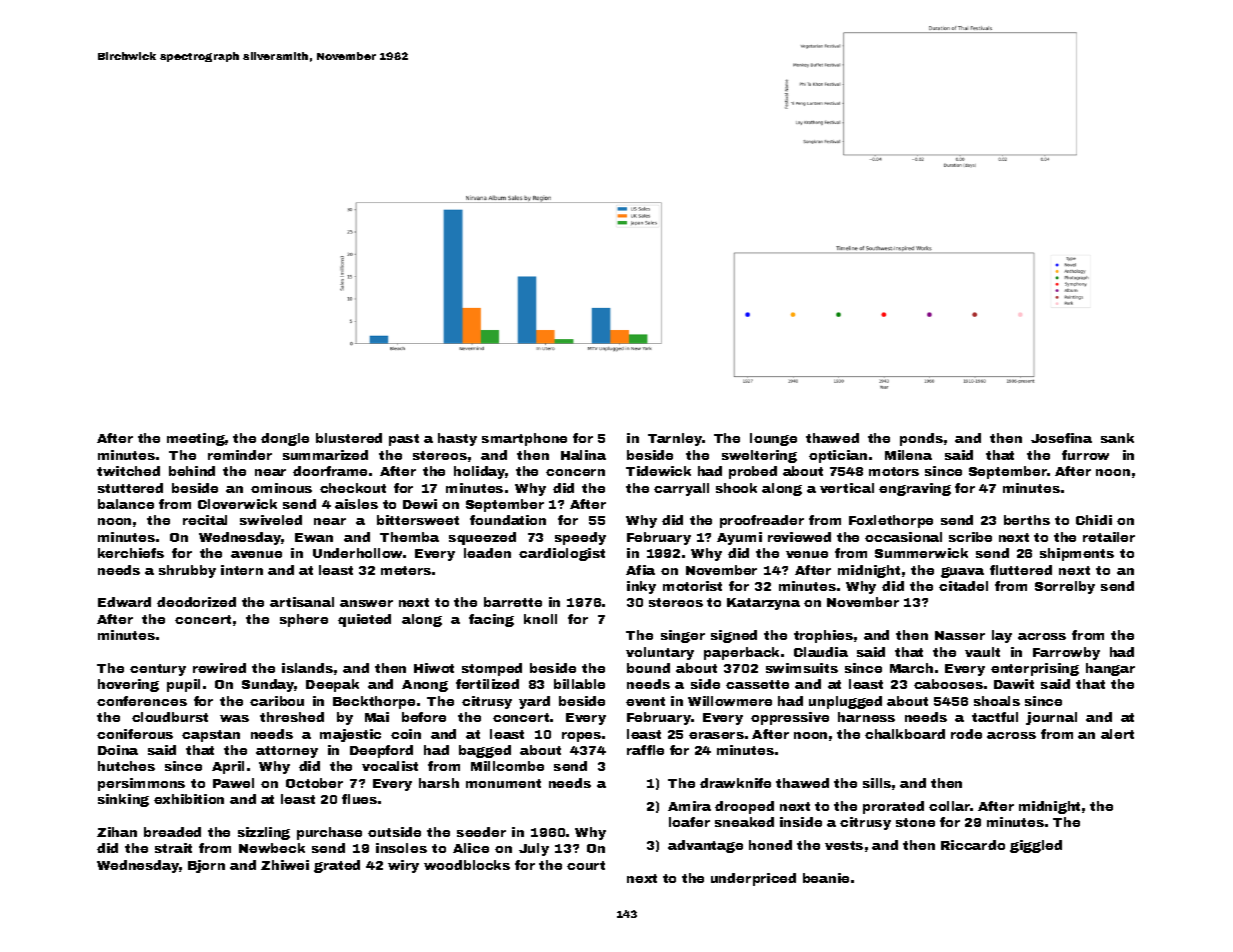  Describe the element at coordinates (640, 570) in the screenshot. I see `Afia` at that location.
